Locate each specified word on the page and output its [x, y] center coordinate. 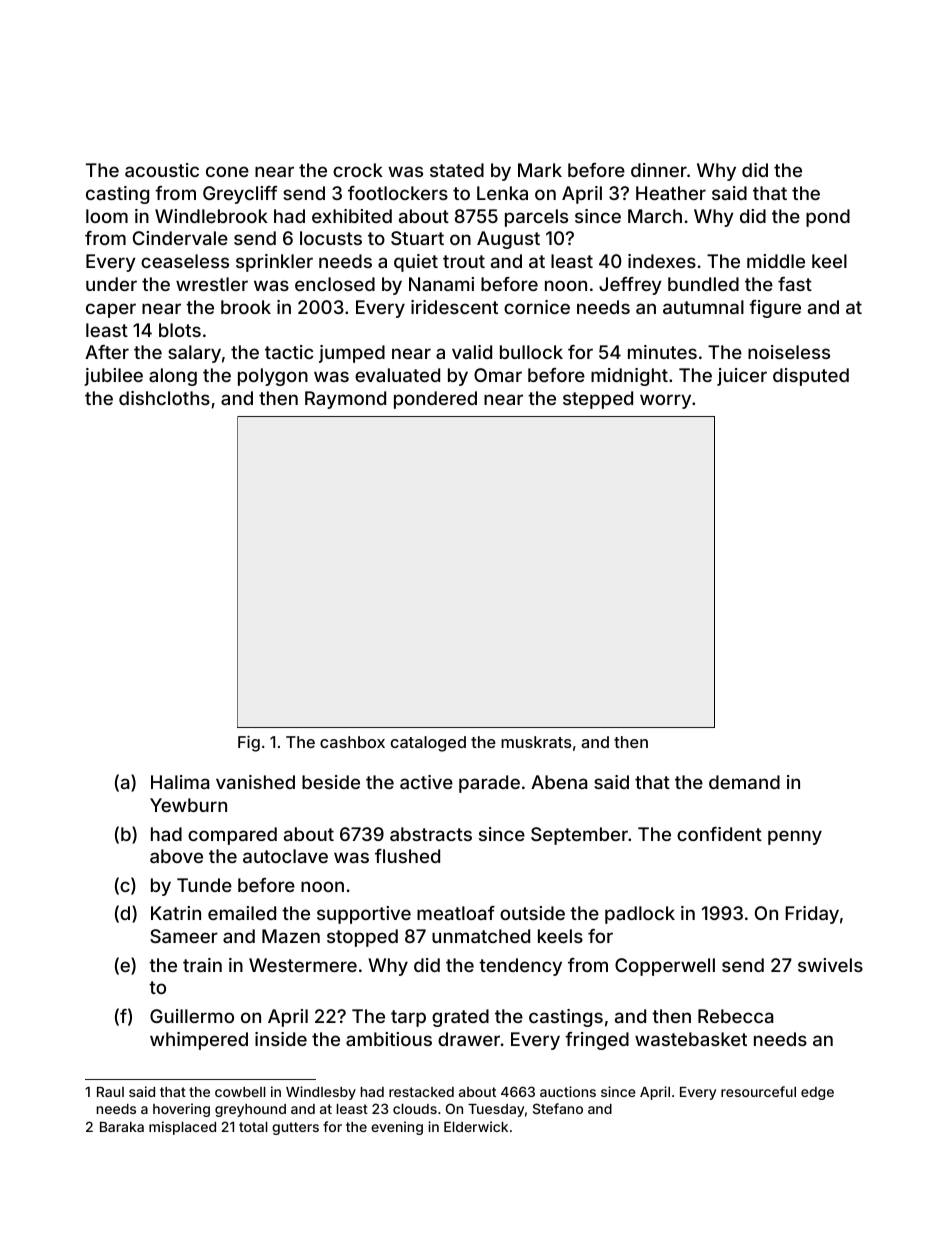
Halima [180, 782]
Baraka [122, 1127]
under [111, 284]
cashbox [352, 742]
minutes [662, 352]
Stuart [417, 238]
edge [817, 1093]
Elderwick [476, 1126]
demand [744, 782]
